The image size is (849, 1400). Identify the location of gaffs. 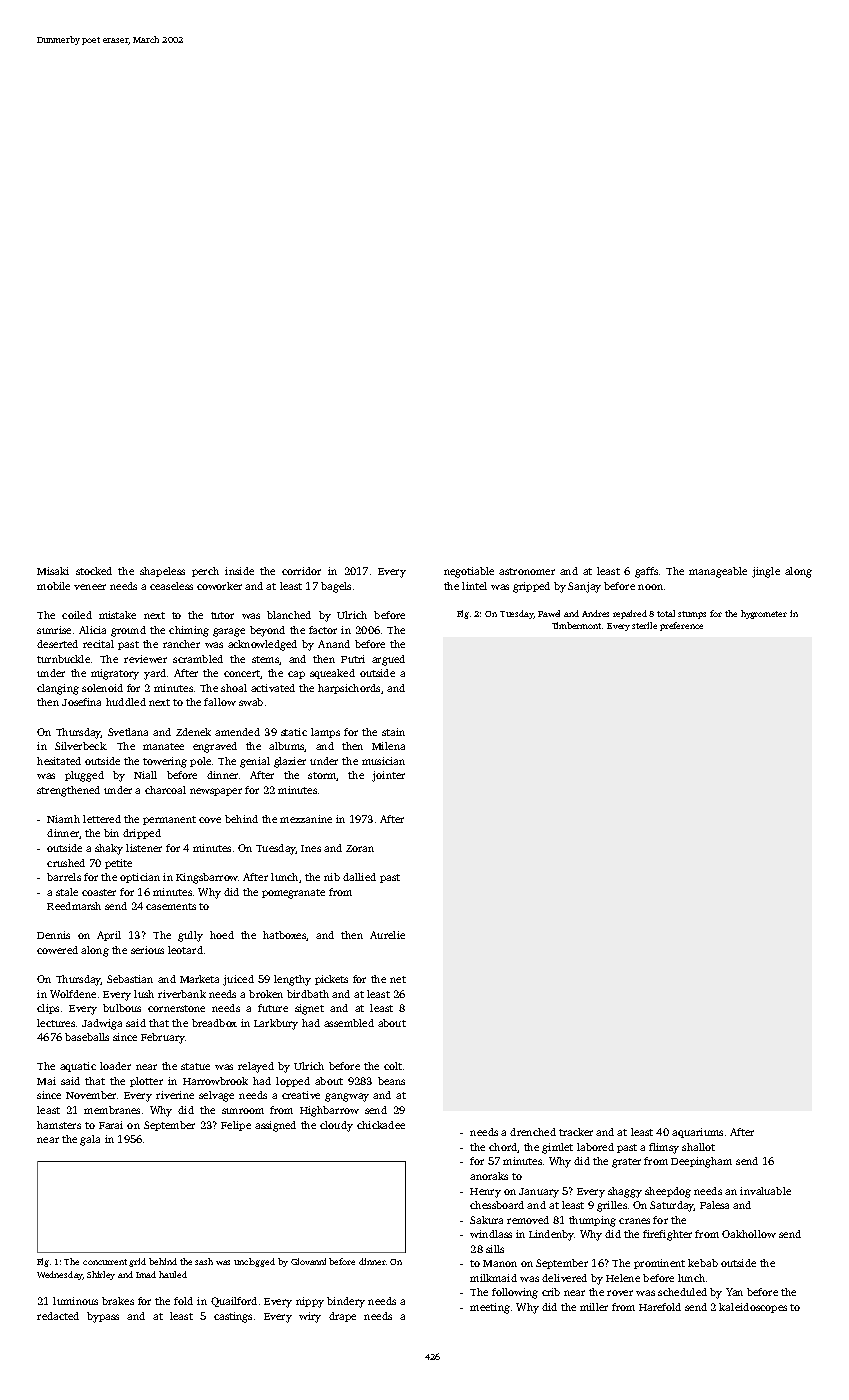
(646, 572).
